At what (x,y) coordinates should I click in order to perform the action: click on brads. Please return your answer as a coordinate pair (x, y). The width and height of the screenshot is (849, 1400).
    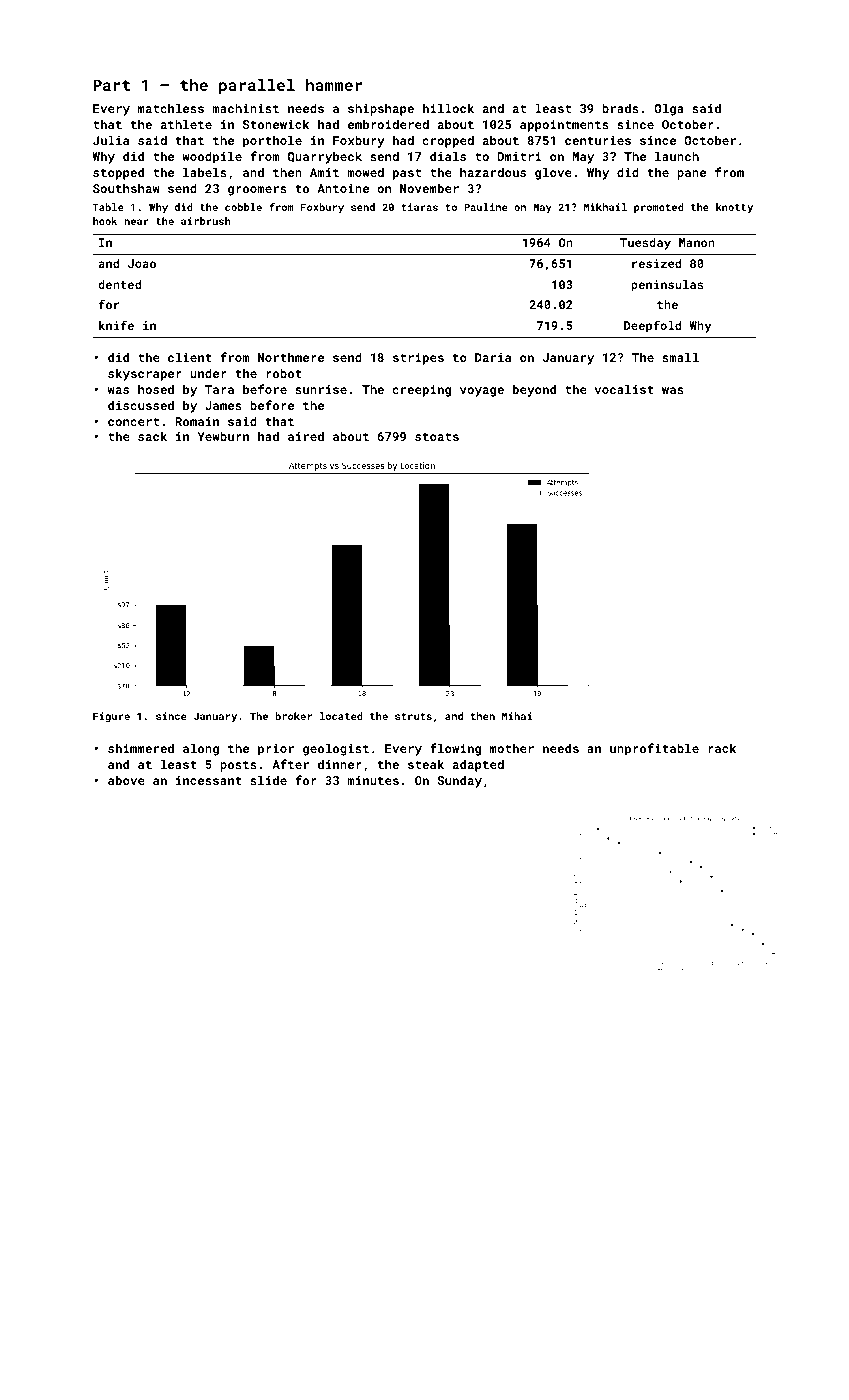
    Looking at the image, I should click on (620, 108).
